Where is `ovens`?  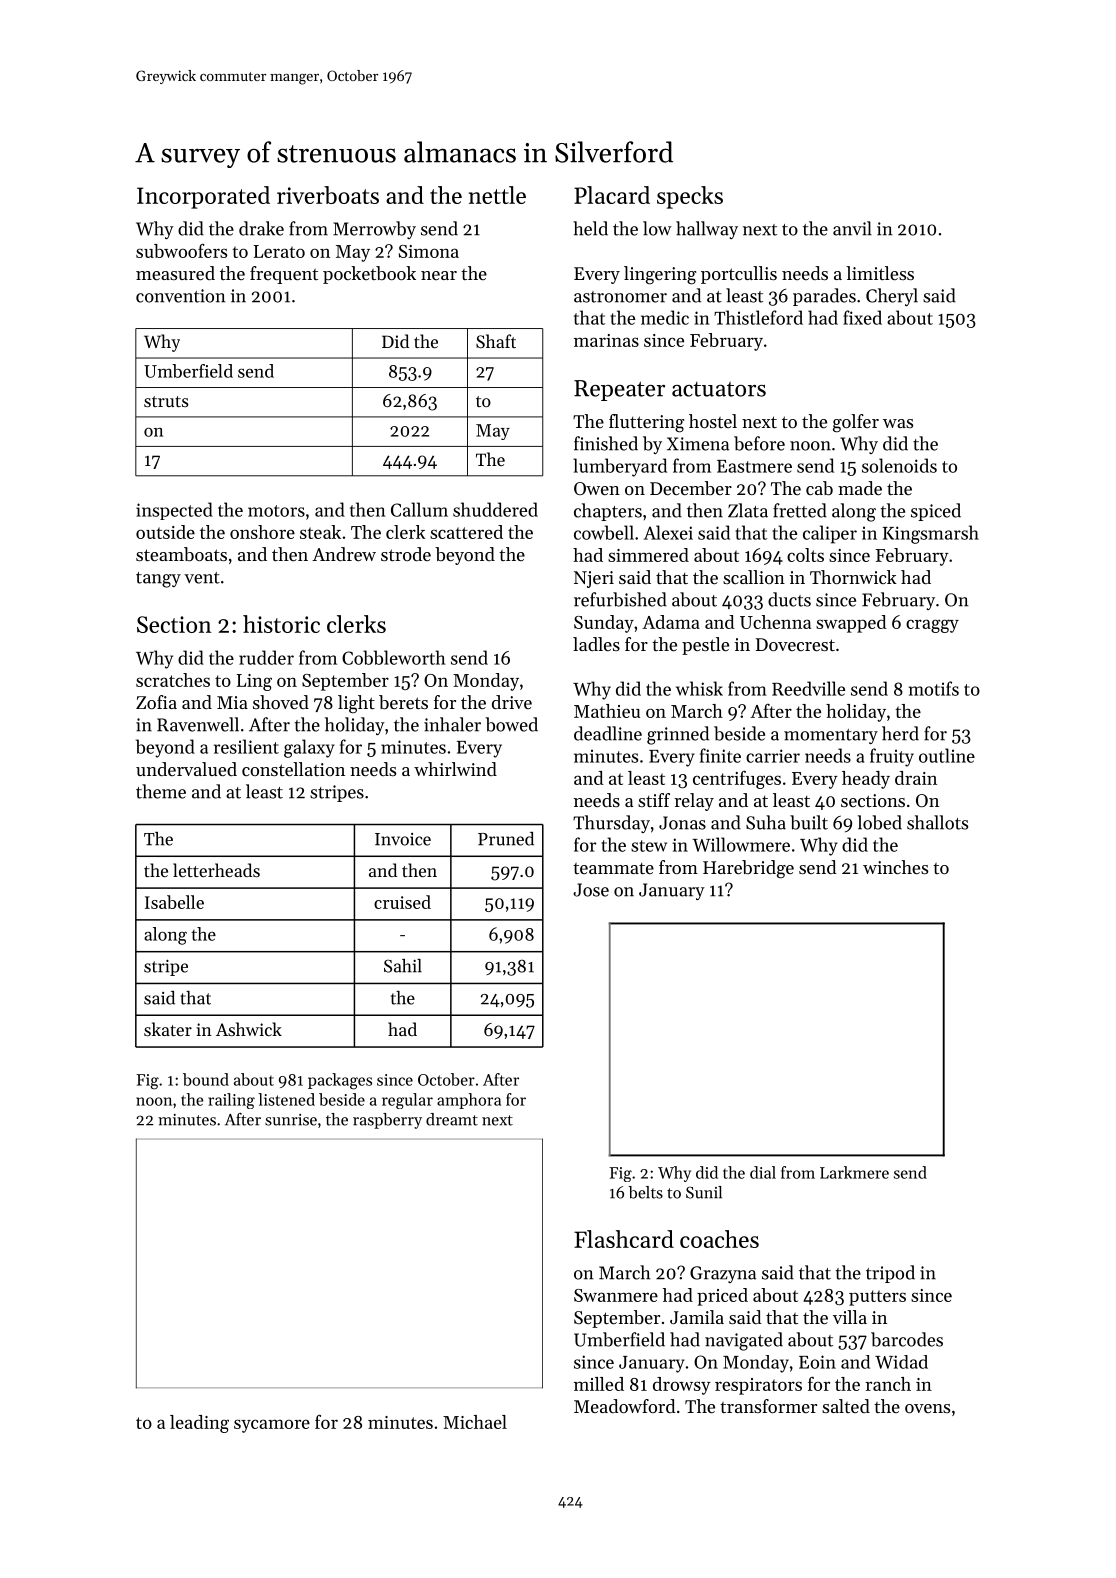
ovens is located at coordinates (927, 1408).
